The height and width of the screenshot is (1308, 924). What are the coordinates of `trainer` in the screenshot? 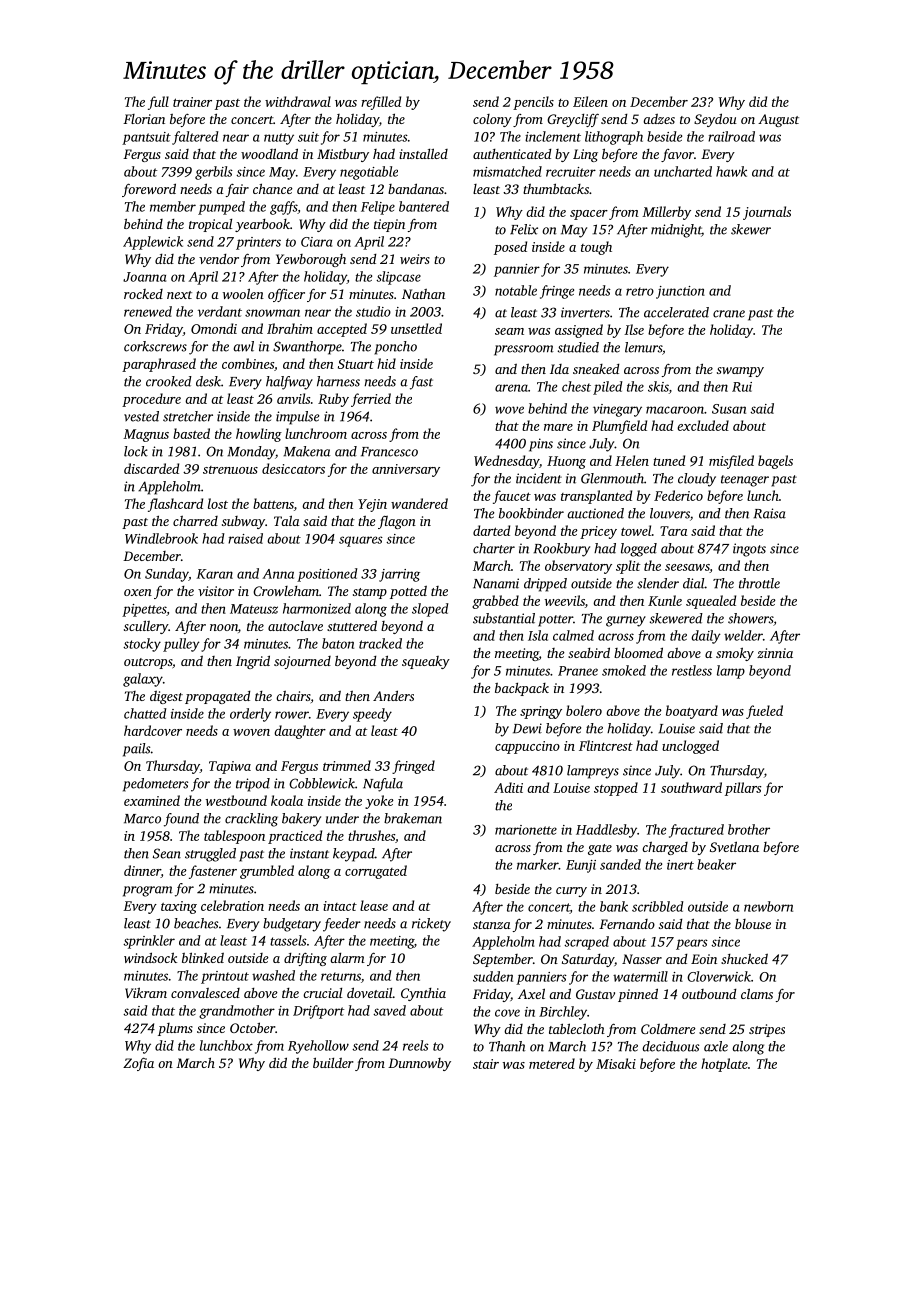 It's located at (192, 102).
